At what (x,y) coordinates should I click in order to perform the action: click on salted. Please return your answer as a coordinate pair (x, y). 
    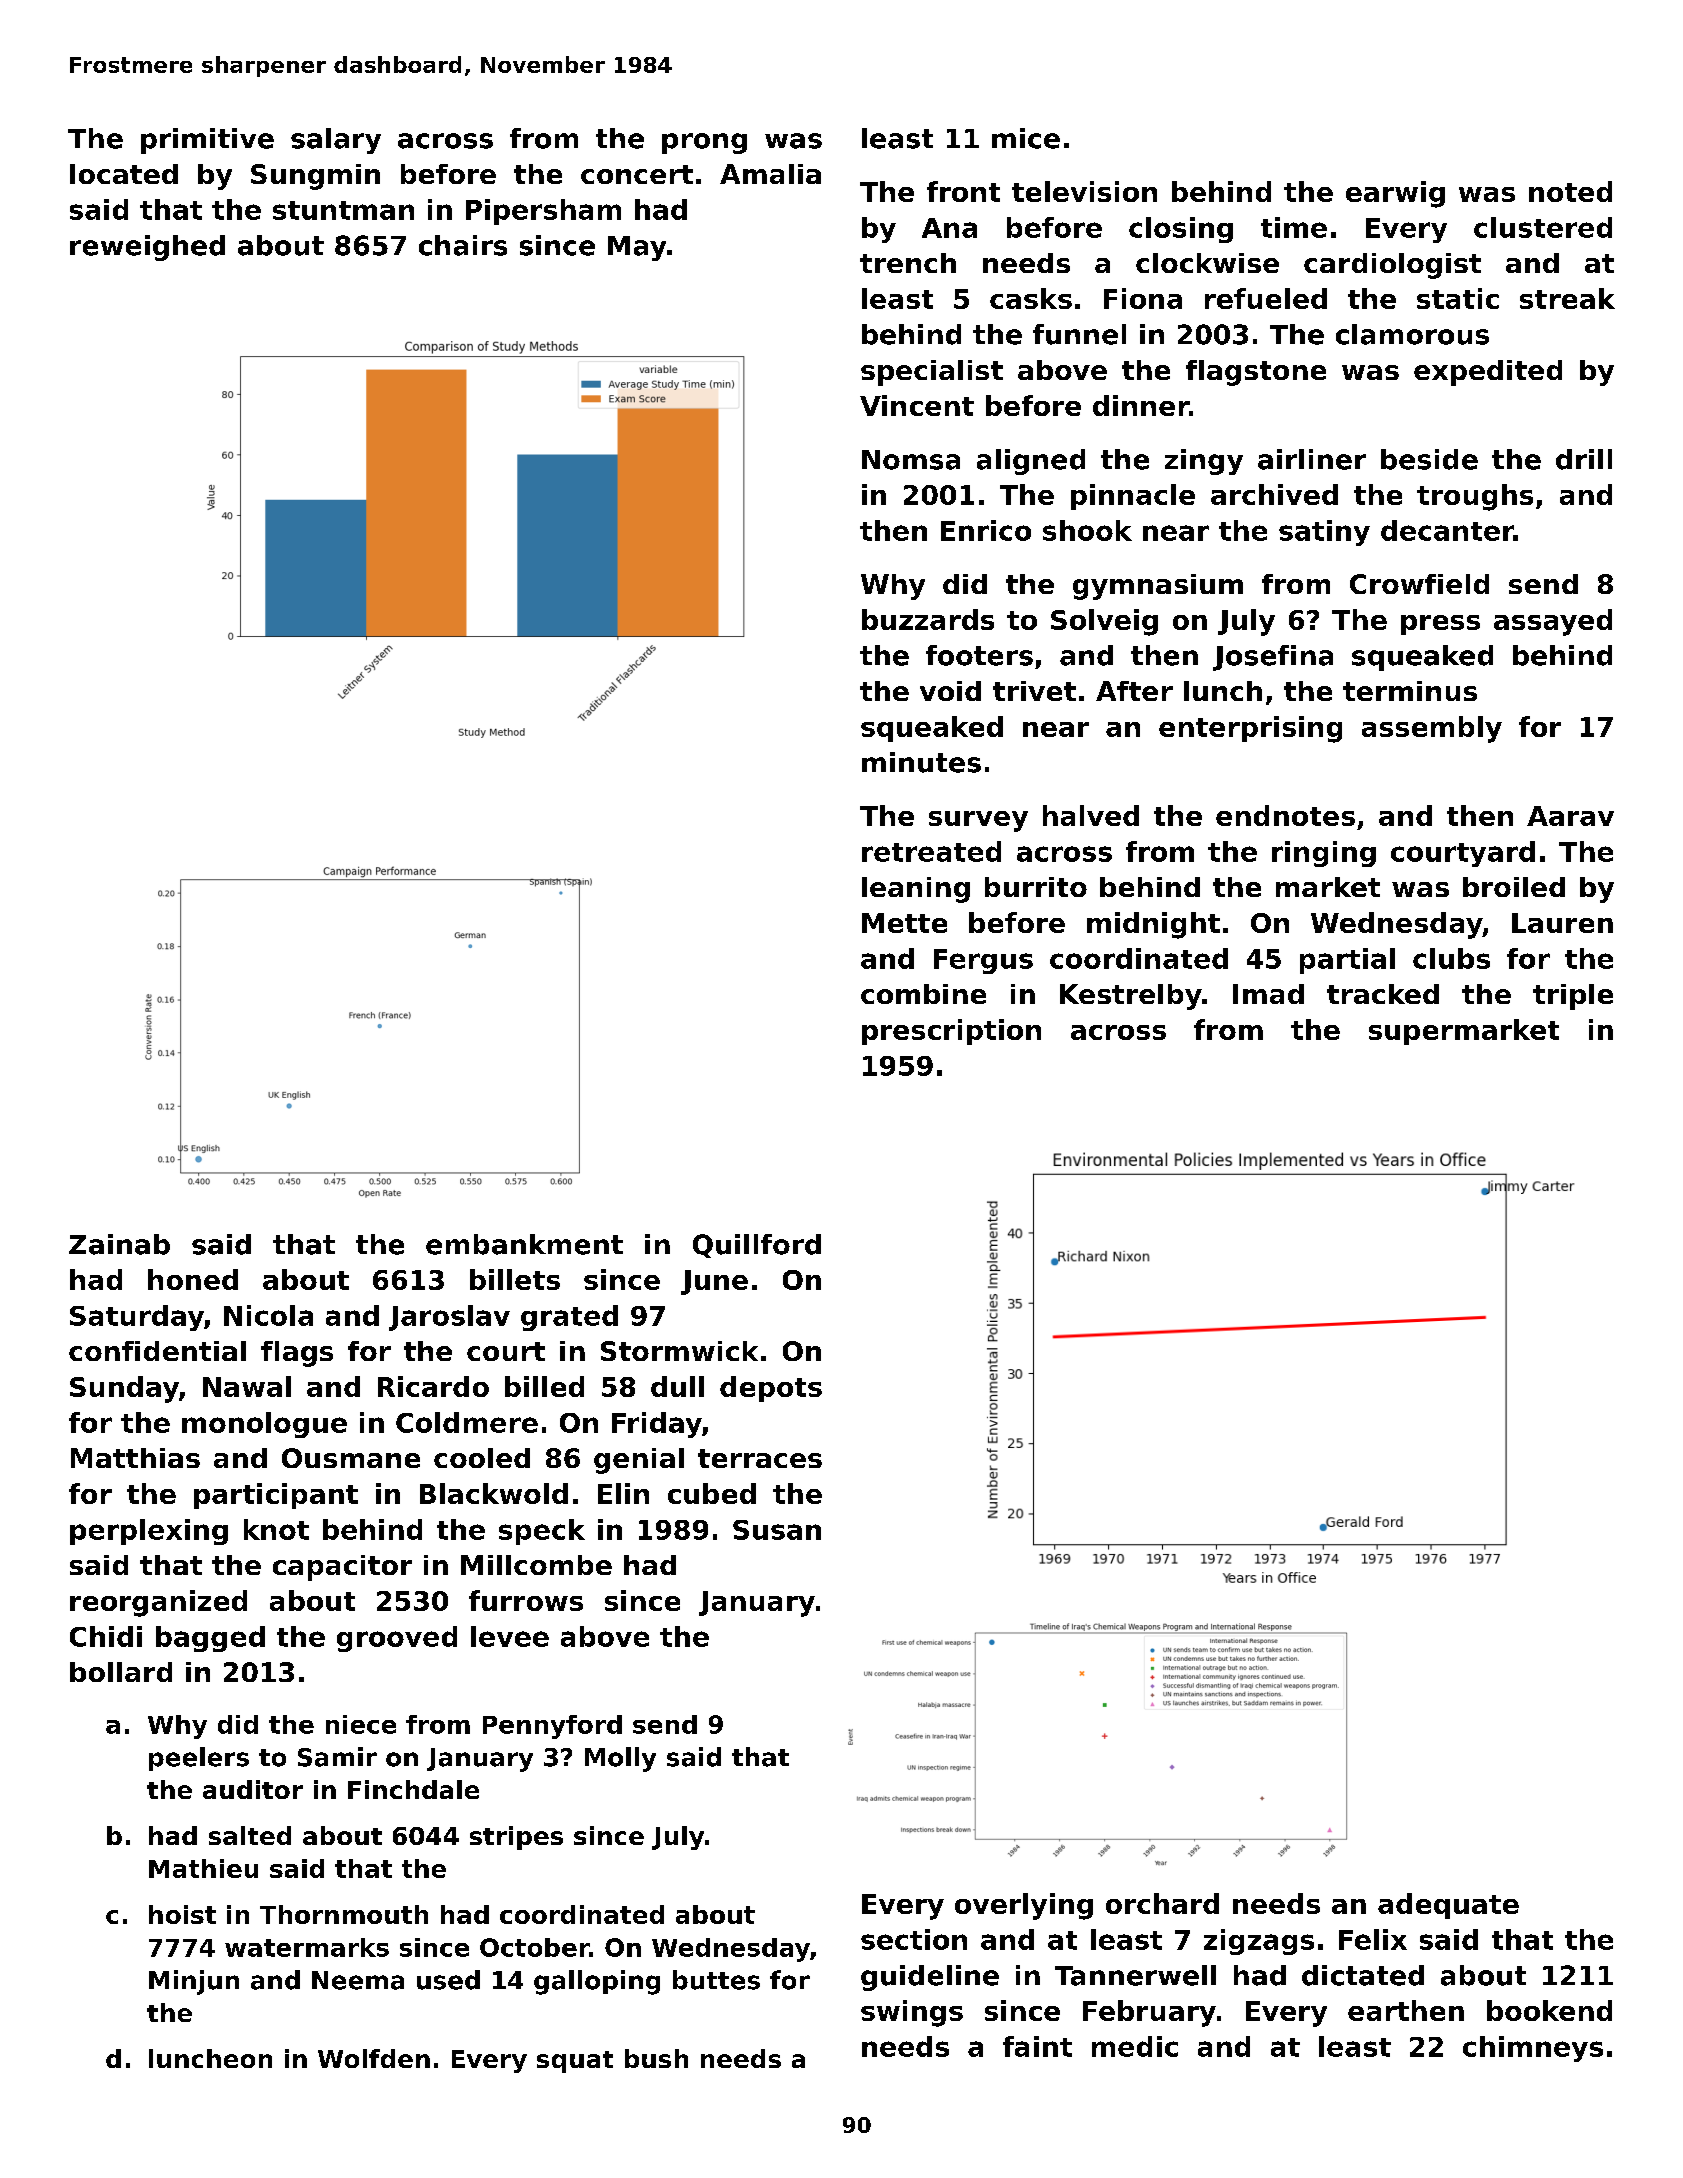
    Looking at the image, I should click on (250, 1835).
